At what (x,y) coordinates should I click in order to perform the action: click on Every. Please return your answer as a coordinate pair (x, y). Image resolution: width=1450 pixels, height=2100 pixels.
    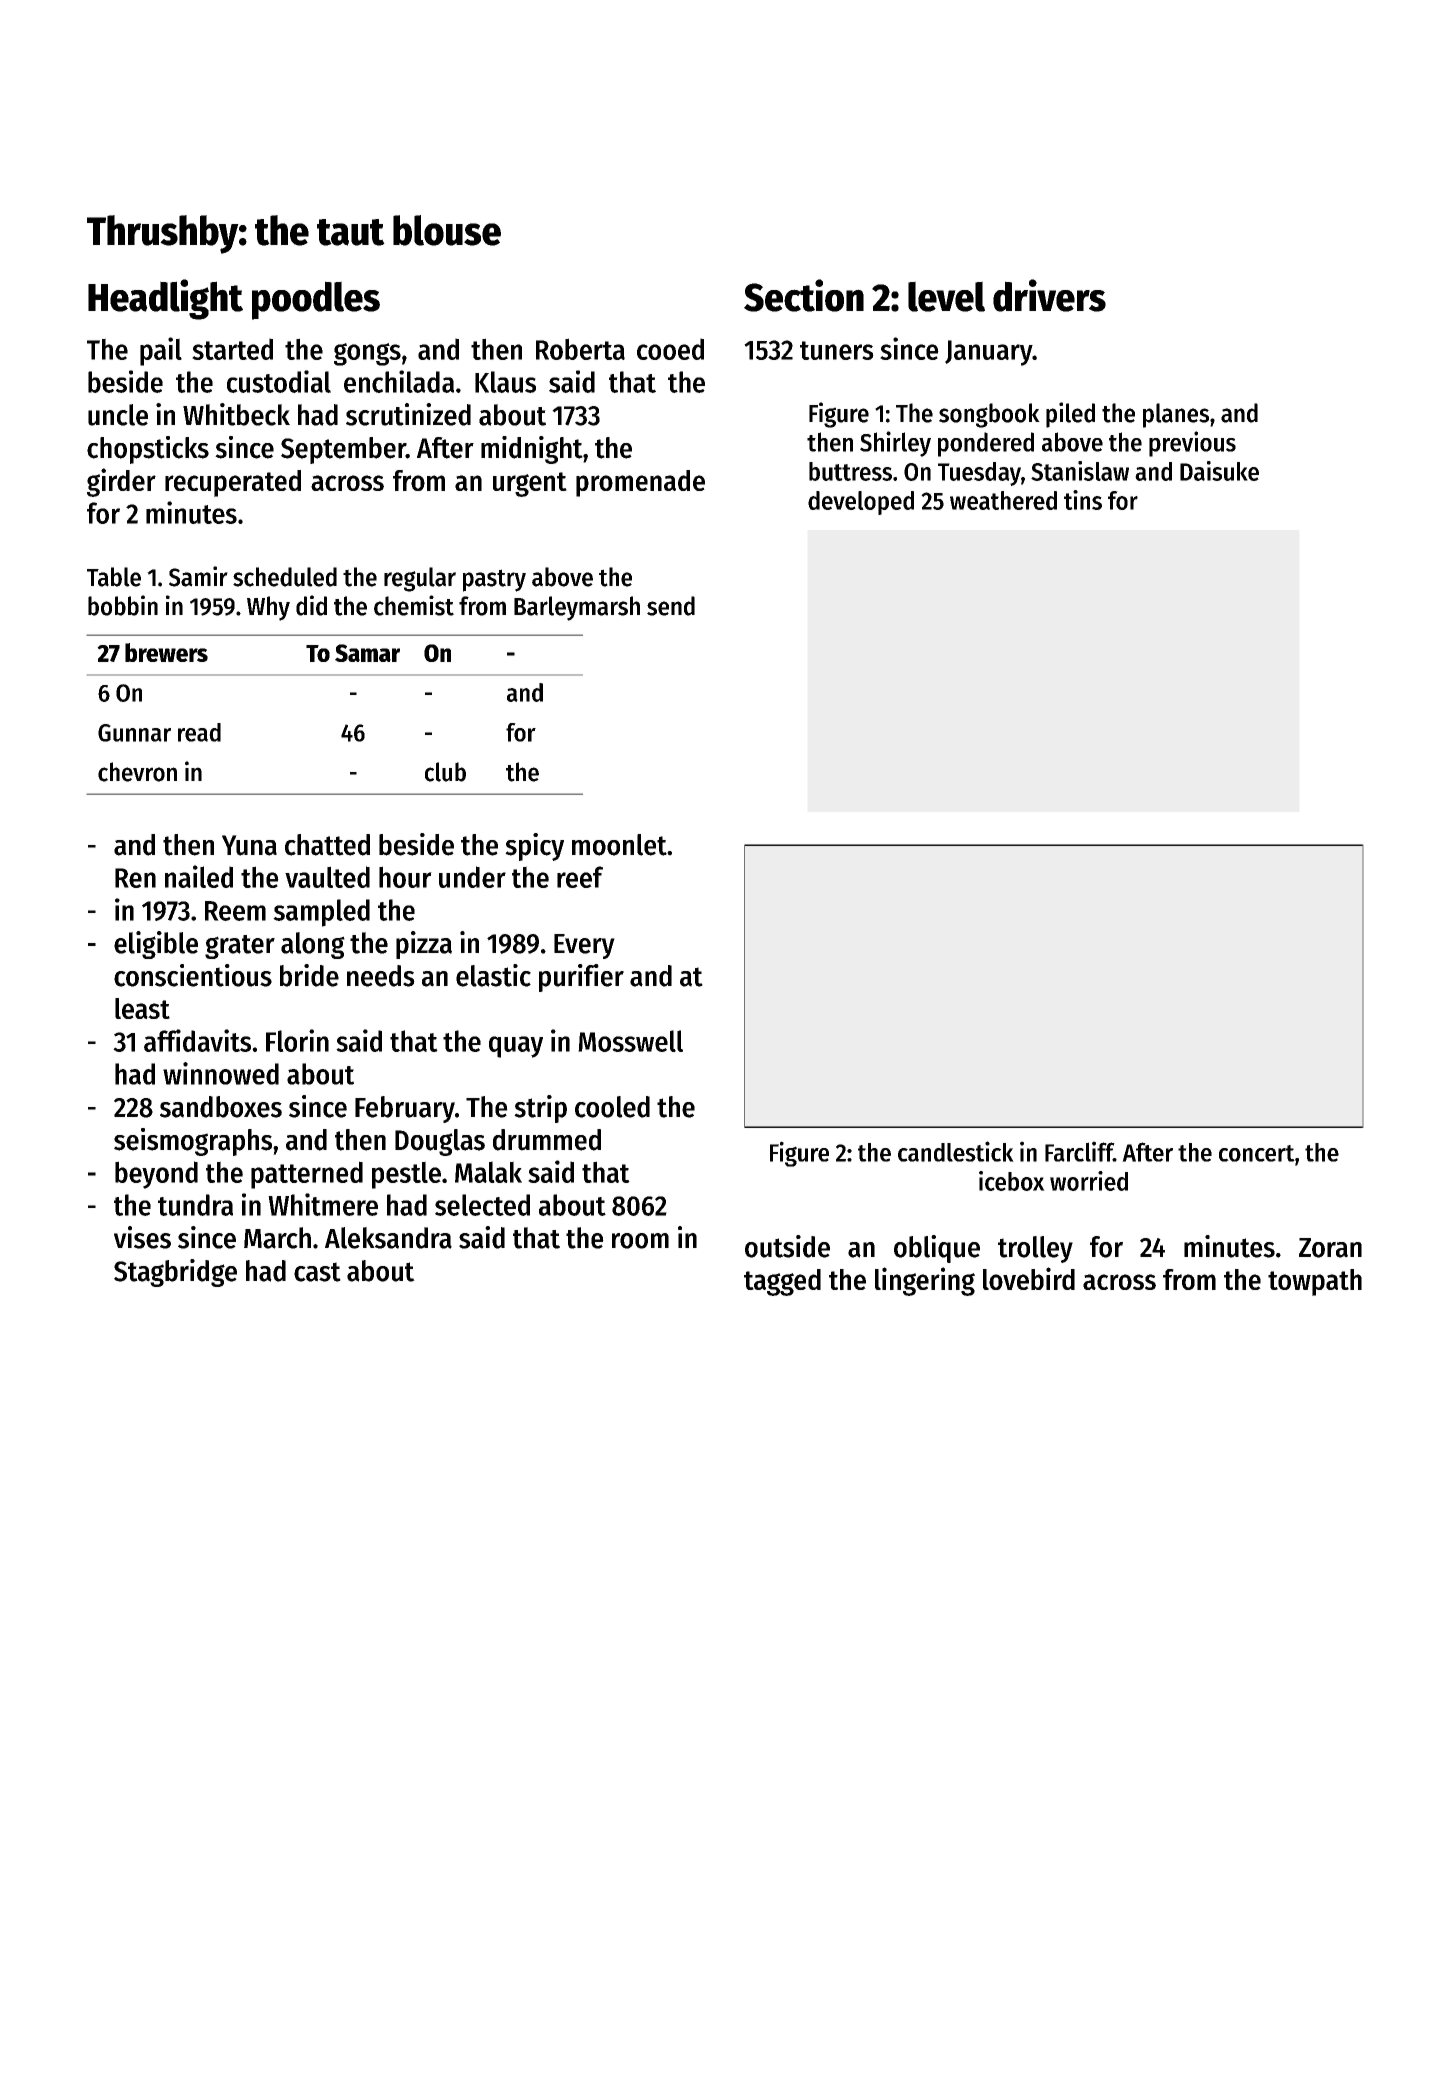
    Looking at the image, I should click on (584, 946).
